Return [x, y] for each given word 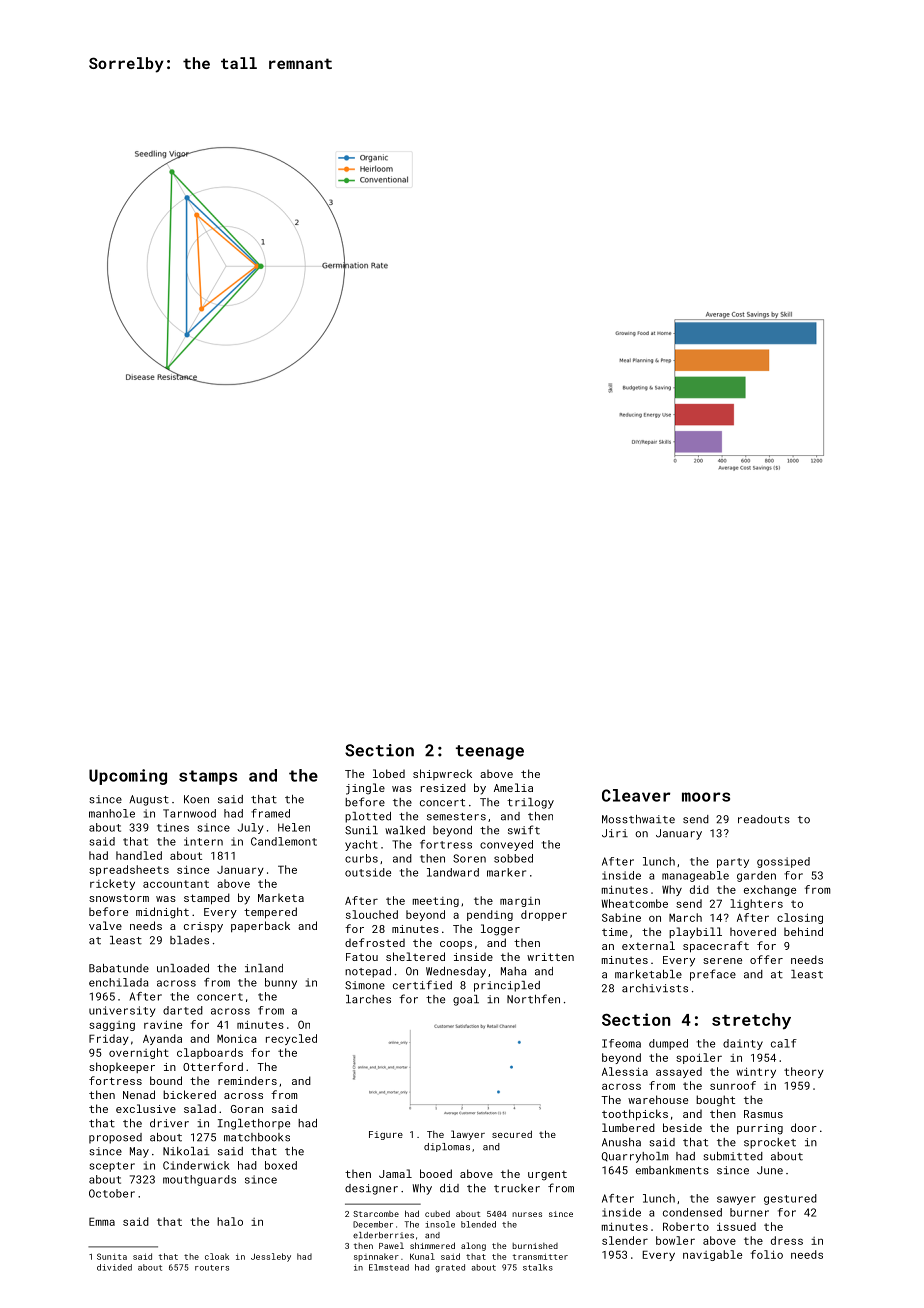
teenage [490, 752]
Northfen [533, 999]
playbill [695, 933]
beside [682, 1127]
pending [490, 915]
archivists [655, 988]
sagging [112, 1026]
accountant [176, 884]
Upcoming [128, 777]
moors [706, 797]
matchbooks [257, 1137]
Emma [102, 1221]
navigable [712, 1255]
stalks [538, 1267]
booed [436, 1173]
